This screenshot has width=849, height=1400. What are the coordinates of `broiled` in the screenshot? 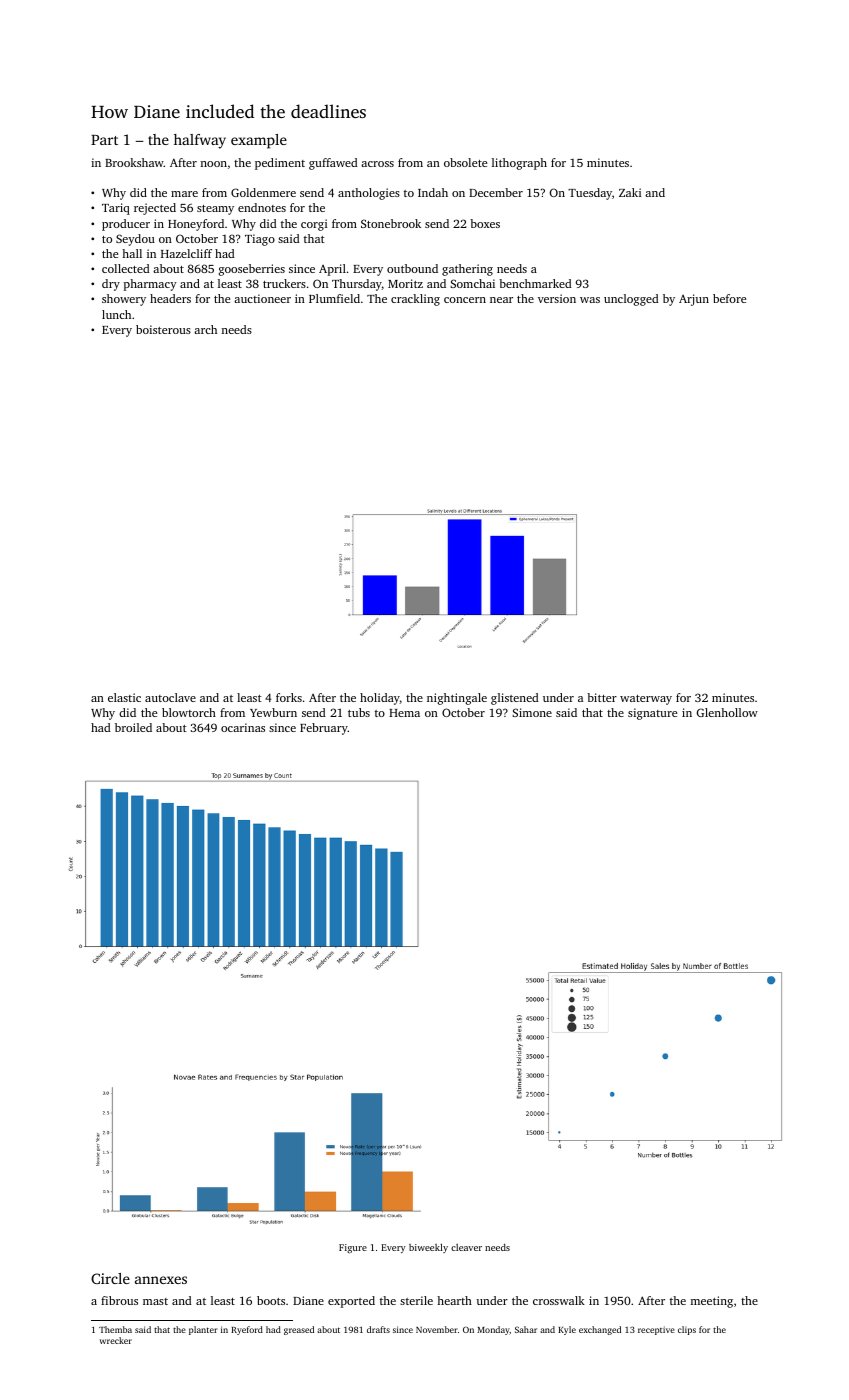 It's located at (133, 727).
